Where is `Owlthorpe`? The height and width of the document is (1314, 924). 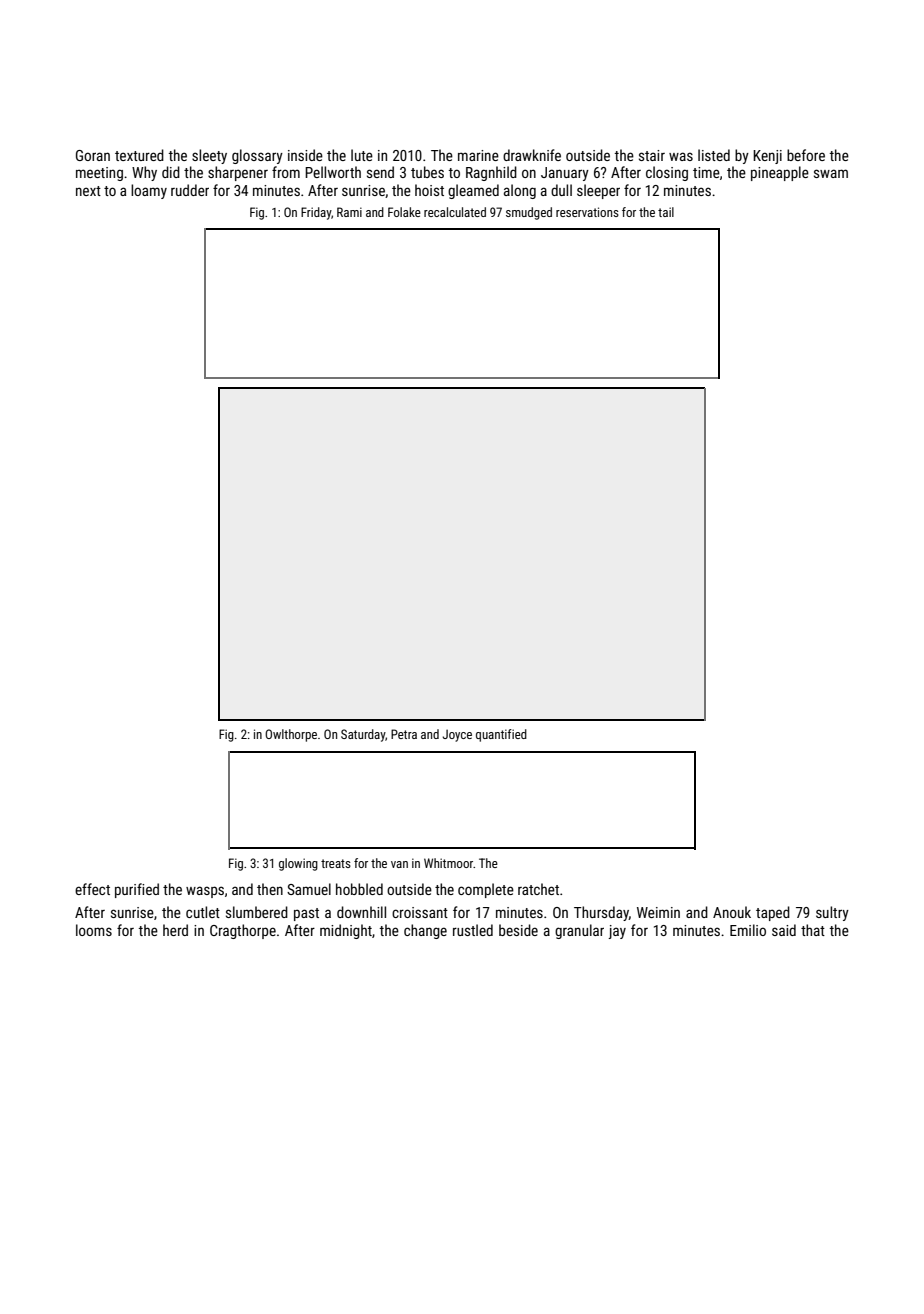 Owlthorpe is located at coordinates (291, 735).
